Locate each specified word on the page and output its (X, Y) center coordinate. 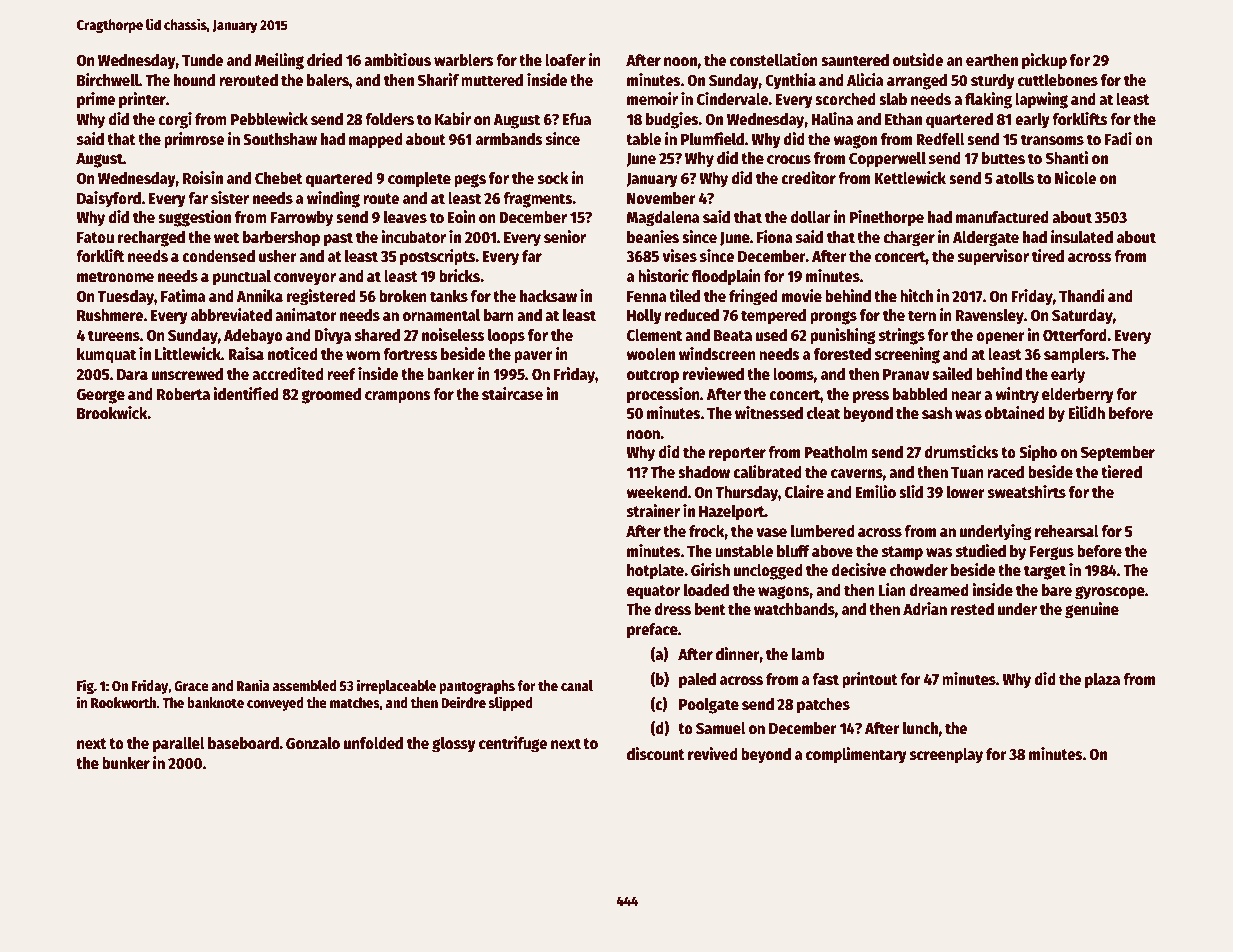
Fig (85, 686)
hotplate (655, 572)
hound (194, 80)
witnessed (769, 413)
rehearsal (1067, 531)
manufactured (1002, 217)
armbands (509, 139)
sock (553, 178)
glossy (454, 745)
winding (333, 199)
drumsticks (961, 452)
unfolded (373, 743)
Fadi (1118, 138)
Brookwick (112, 413)
